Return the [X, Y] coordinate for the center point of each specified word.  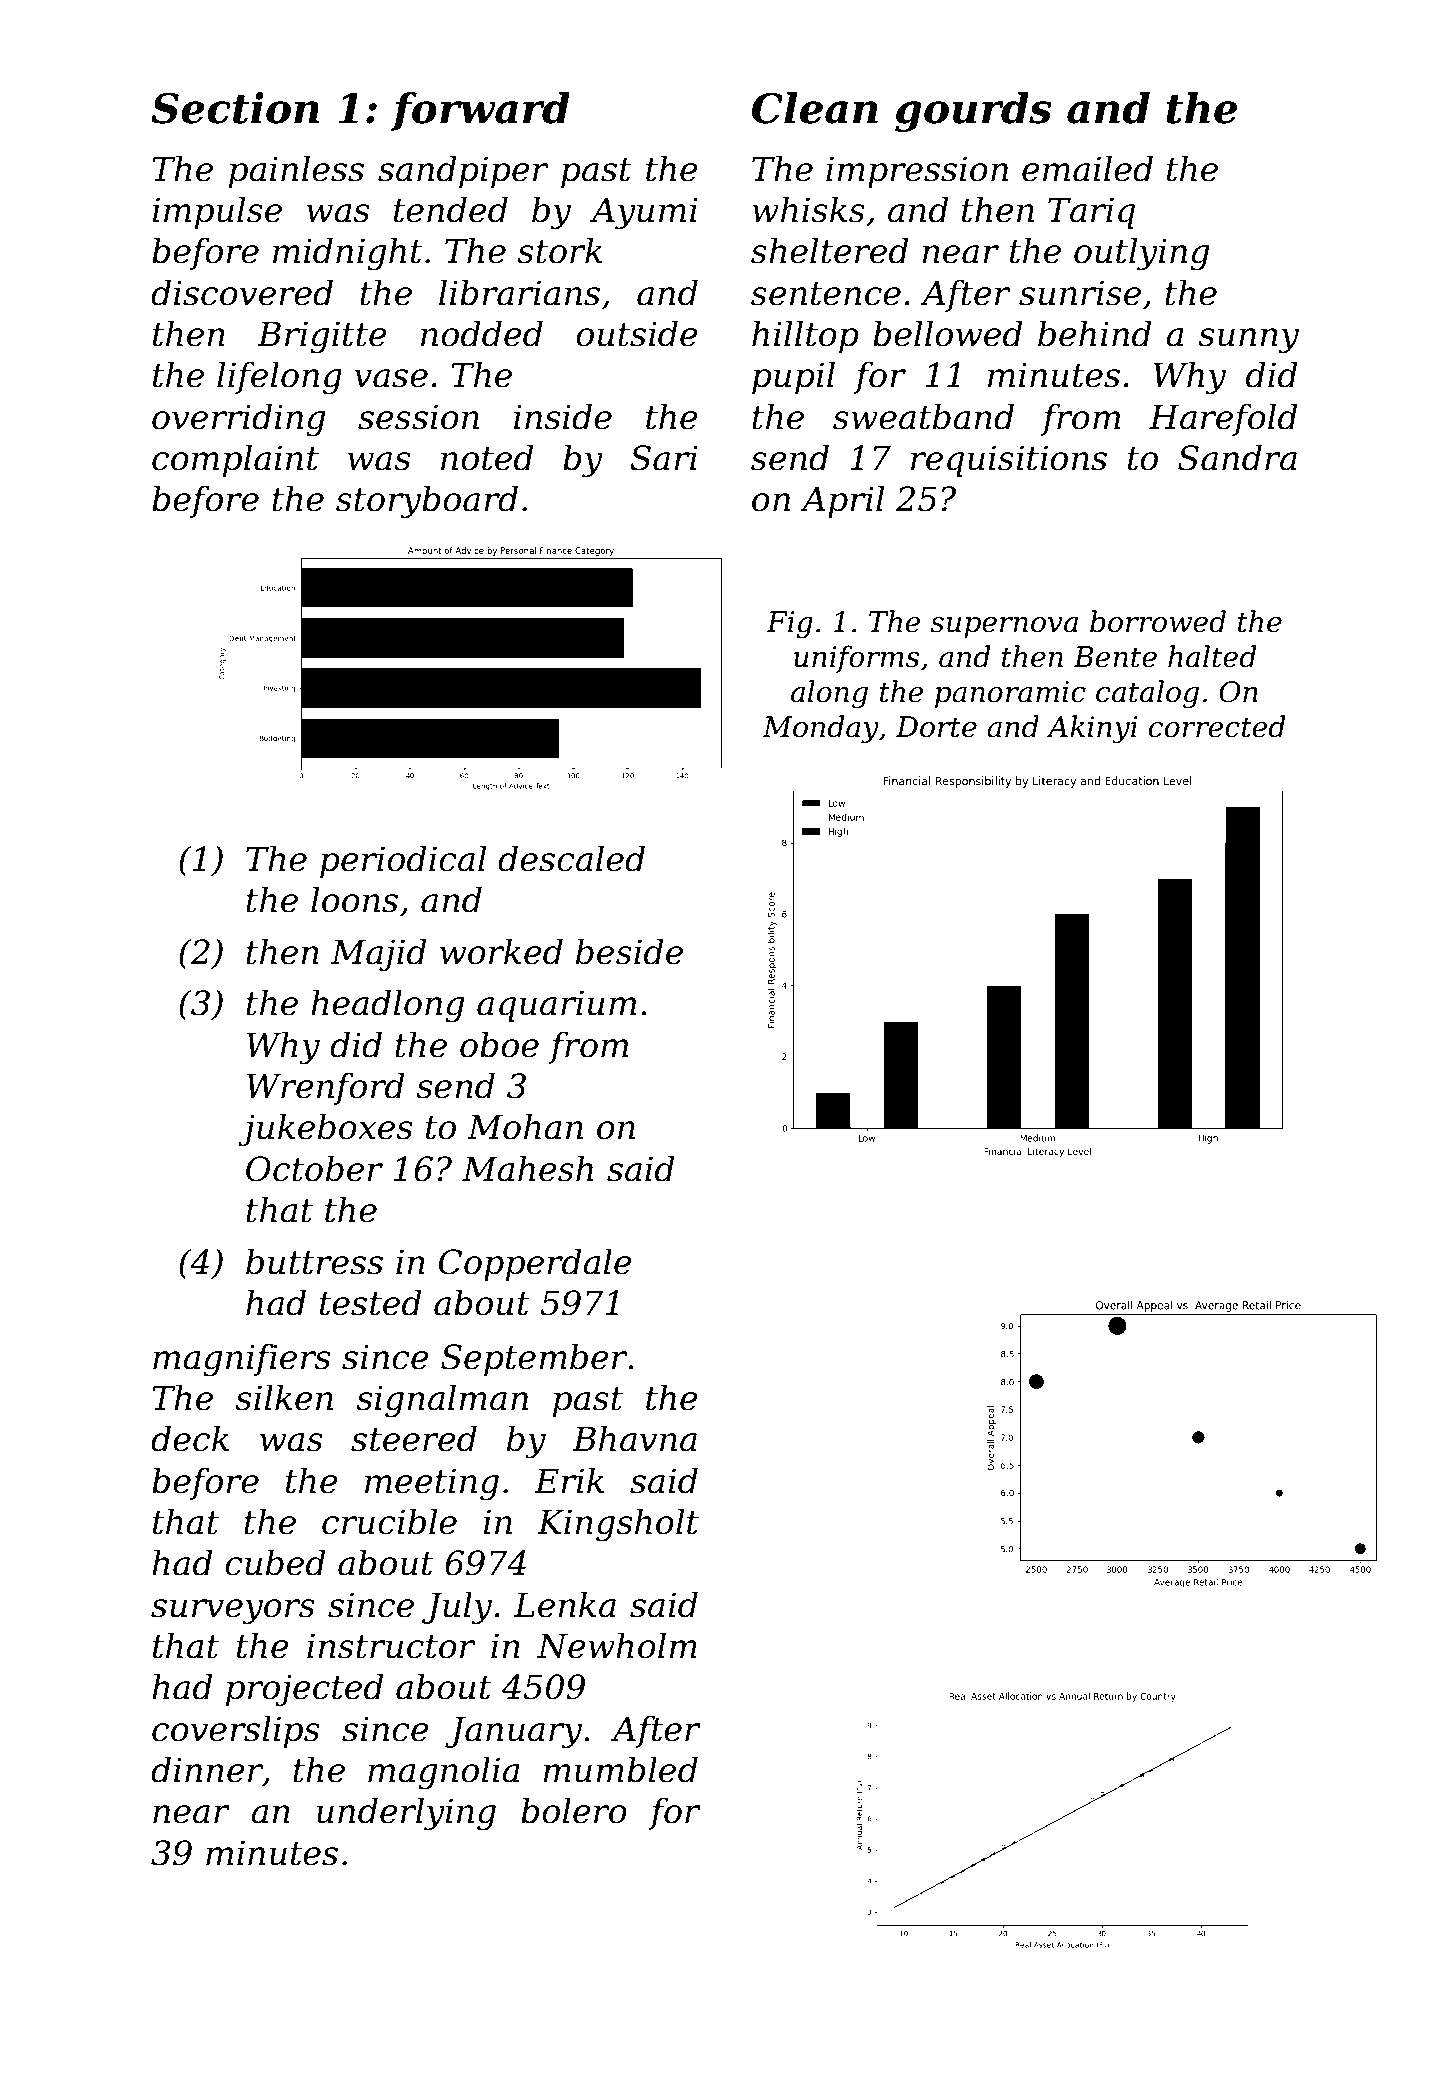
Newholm [617, 1645]
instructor [391, 1646]
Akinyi [1092, 729]
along [829, 694]
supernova [1004, 627]
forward [480, 111]
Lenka [565, 1604]
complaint [235, 460]
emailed [1087, 168]
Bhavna [634, 1438]
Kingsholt [618, 1525]
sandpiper [463, 171]
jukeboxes [325, 1130]
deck [190, 1438]
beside [629, 951]
